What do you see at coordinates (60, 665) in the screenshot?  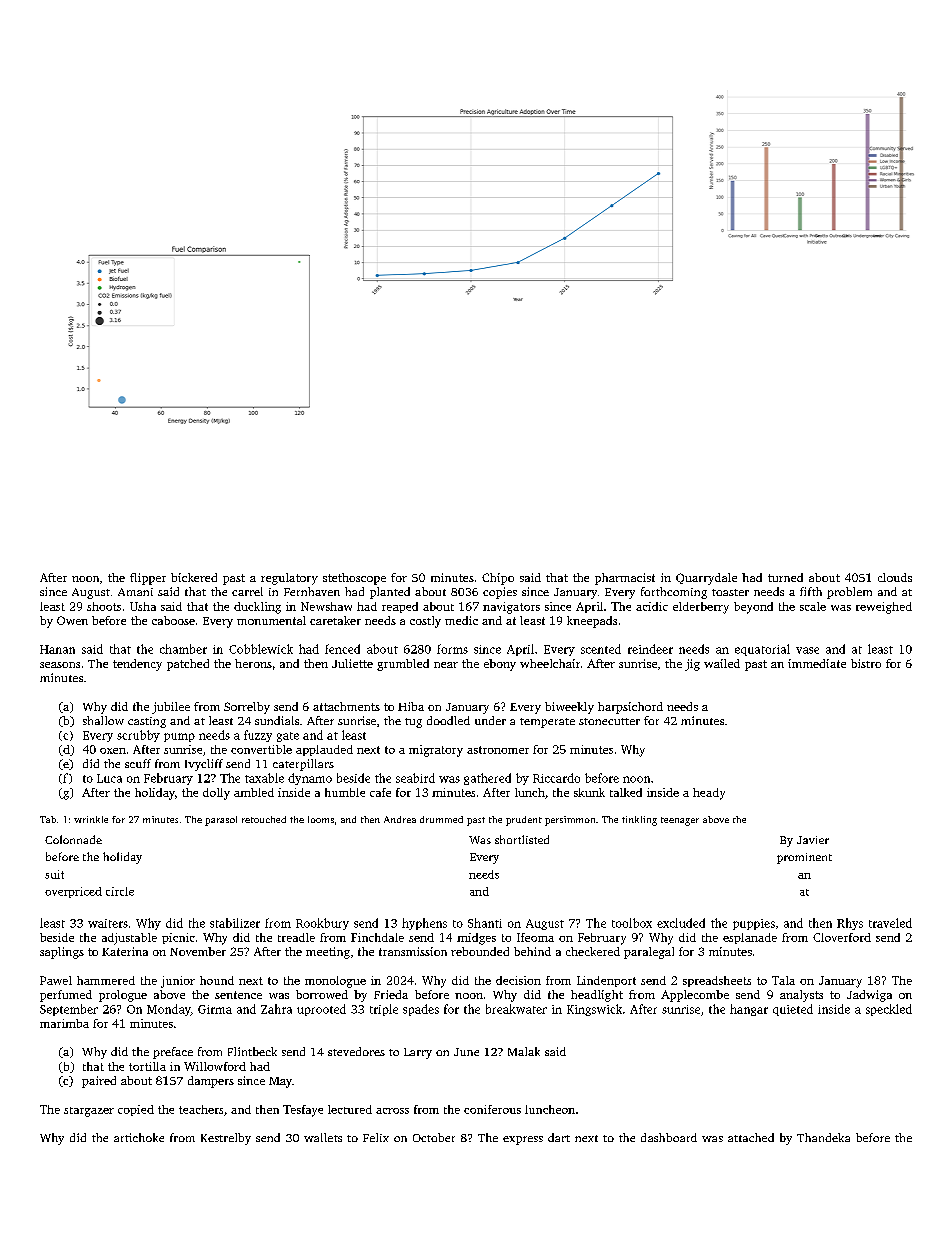 I see `seasons` at bounding box center [60, 665].
